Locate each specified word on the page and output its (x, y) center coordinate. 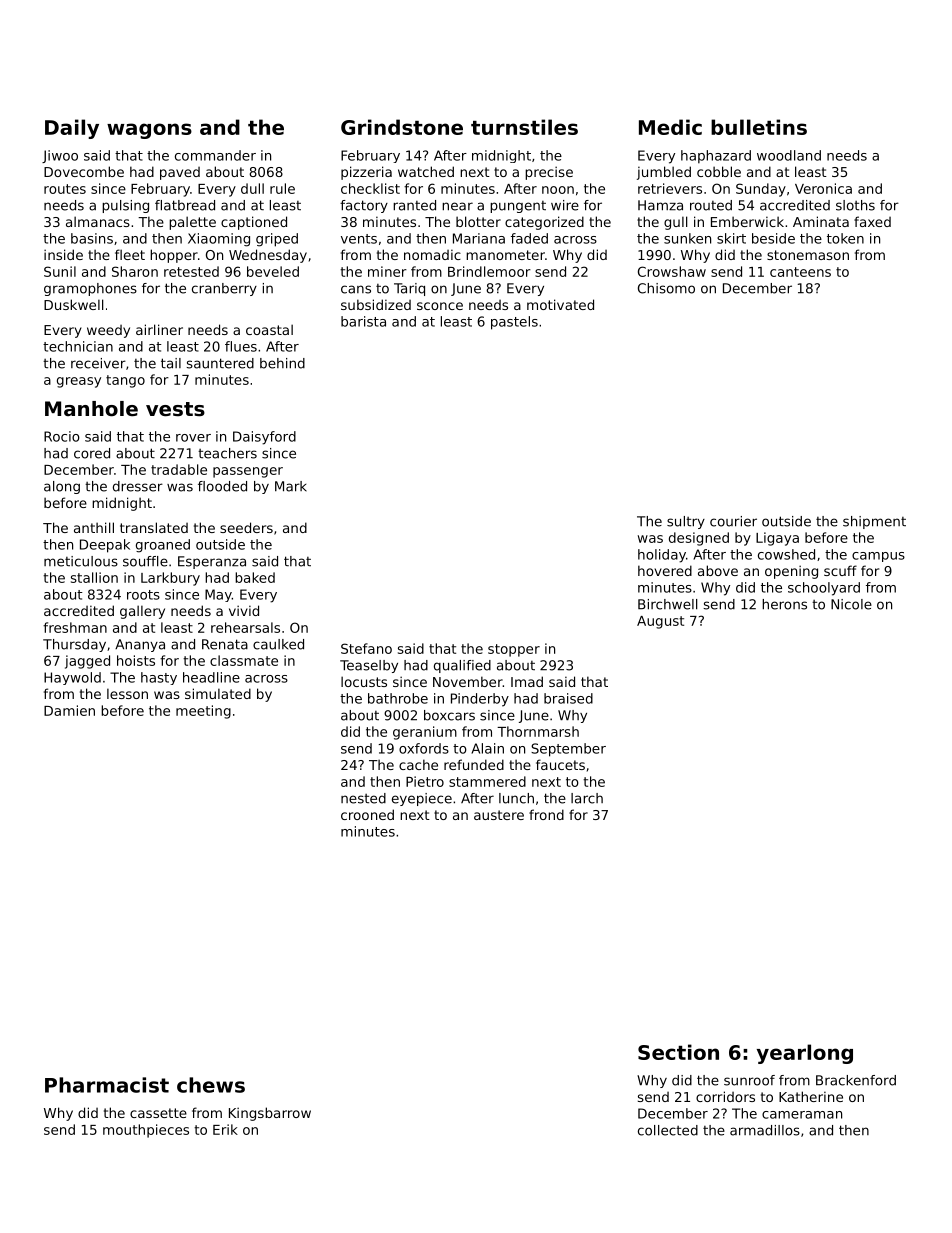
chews (211, 1085)
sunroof (749, 1080)
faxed (872, 221)
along (62, 487)
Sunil (60, 271)
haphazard (716, 157)
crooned (367, 814)
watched (426, 171)
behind (282, 363)
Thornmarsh (538, 731)
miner (387, 271)
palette (192, 223)
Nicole (851, 604)
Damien (69, 710)
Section (678, 1052)
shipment (874, 522)
